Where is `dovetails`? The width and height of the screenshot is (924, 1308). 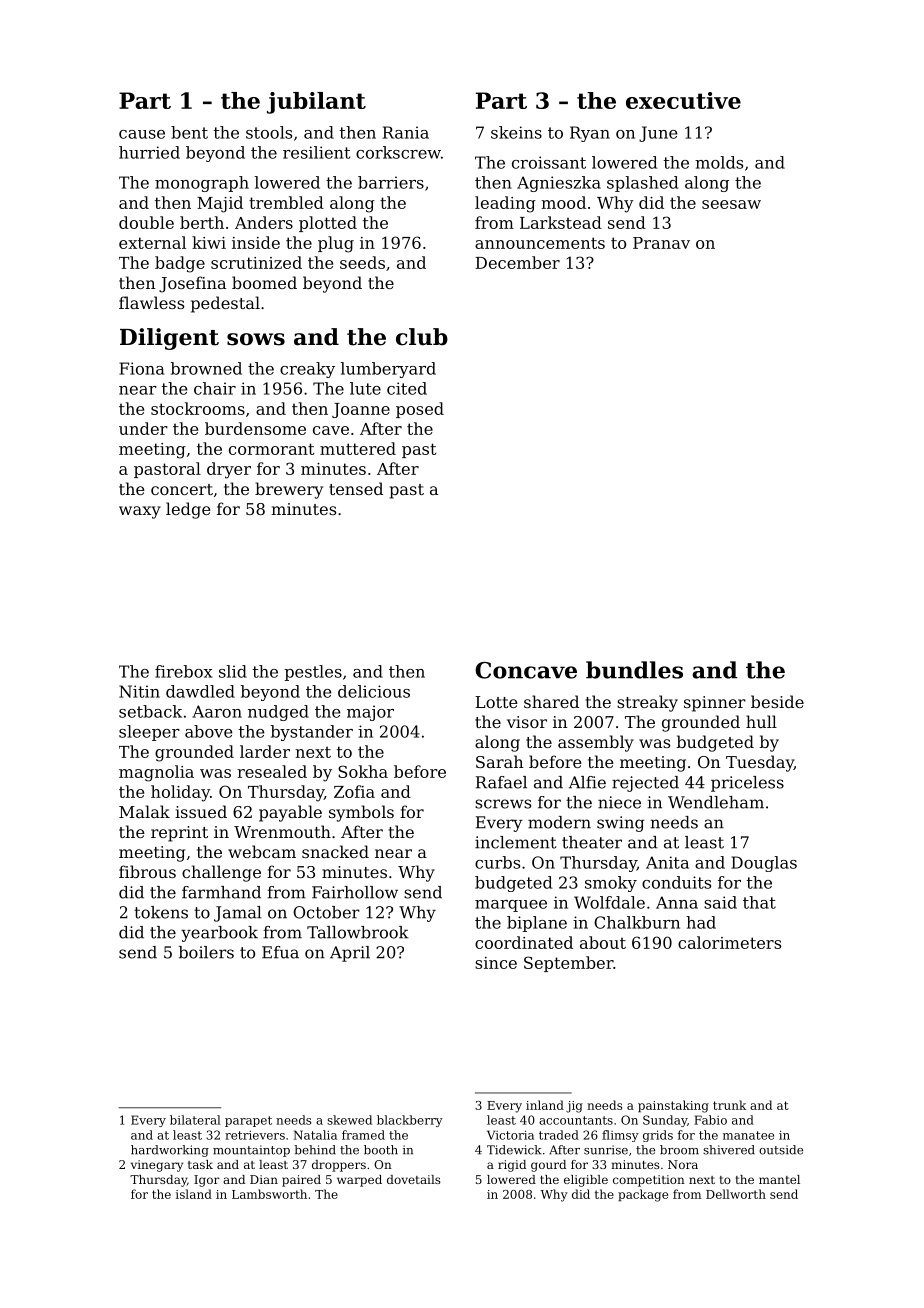
dovetails is located at coordinates (414, 1179).
